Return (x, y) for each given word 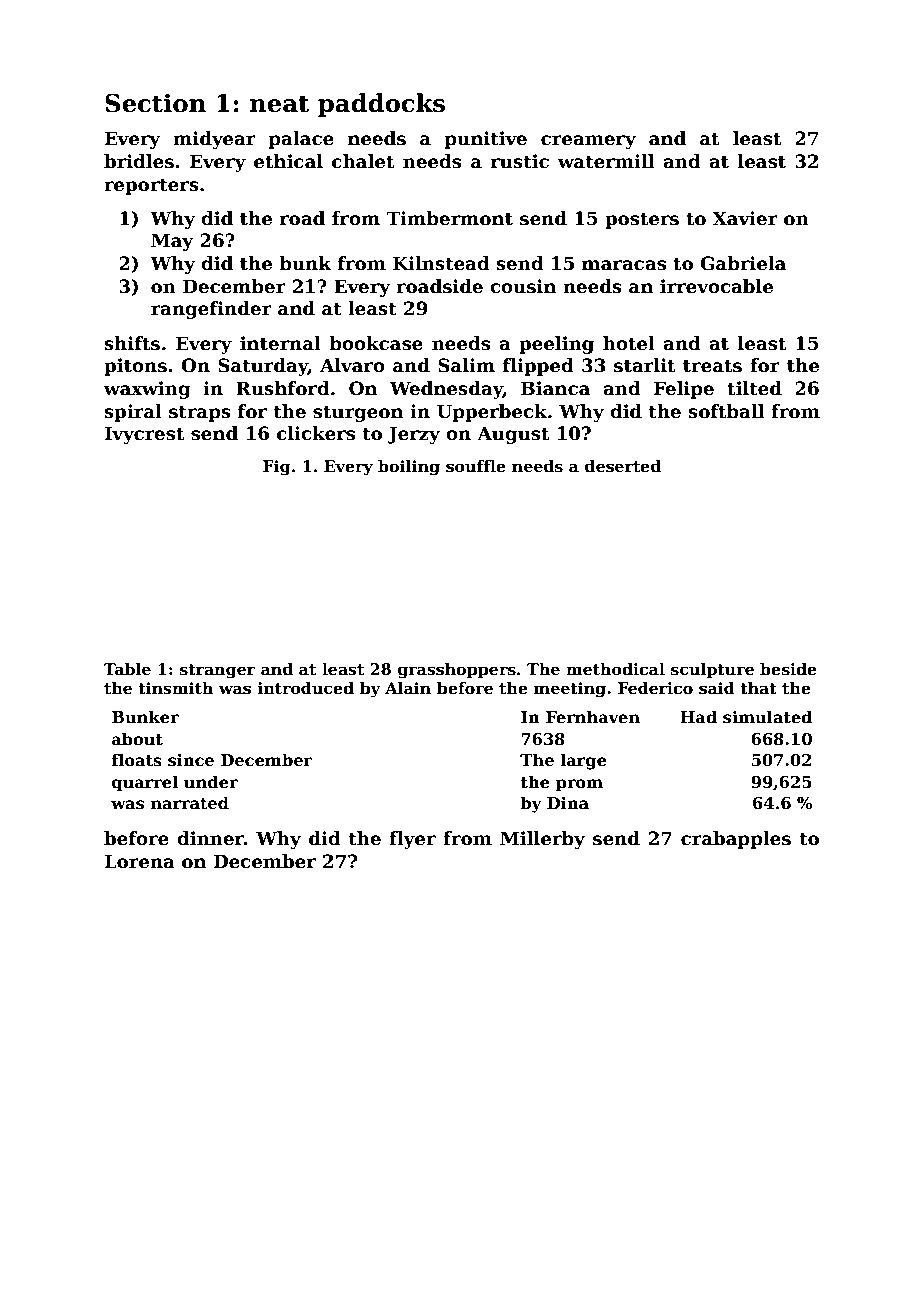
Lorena (140, 861)
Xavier (745, 218)
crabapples (736, 840)
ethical (288, 161)
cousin (523, 286)
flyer (412, 840)
